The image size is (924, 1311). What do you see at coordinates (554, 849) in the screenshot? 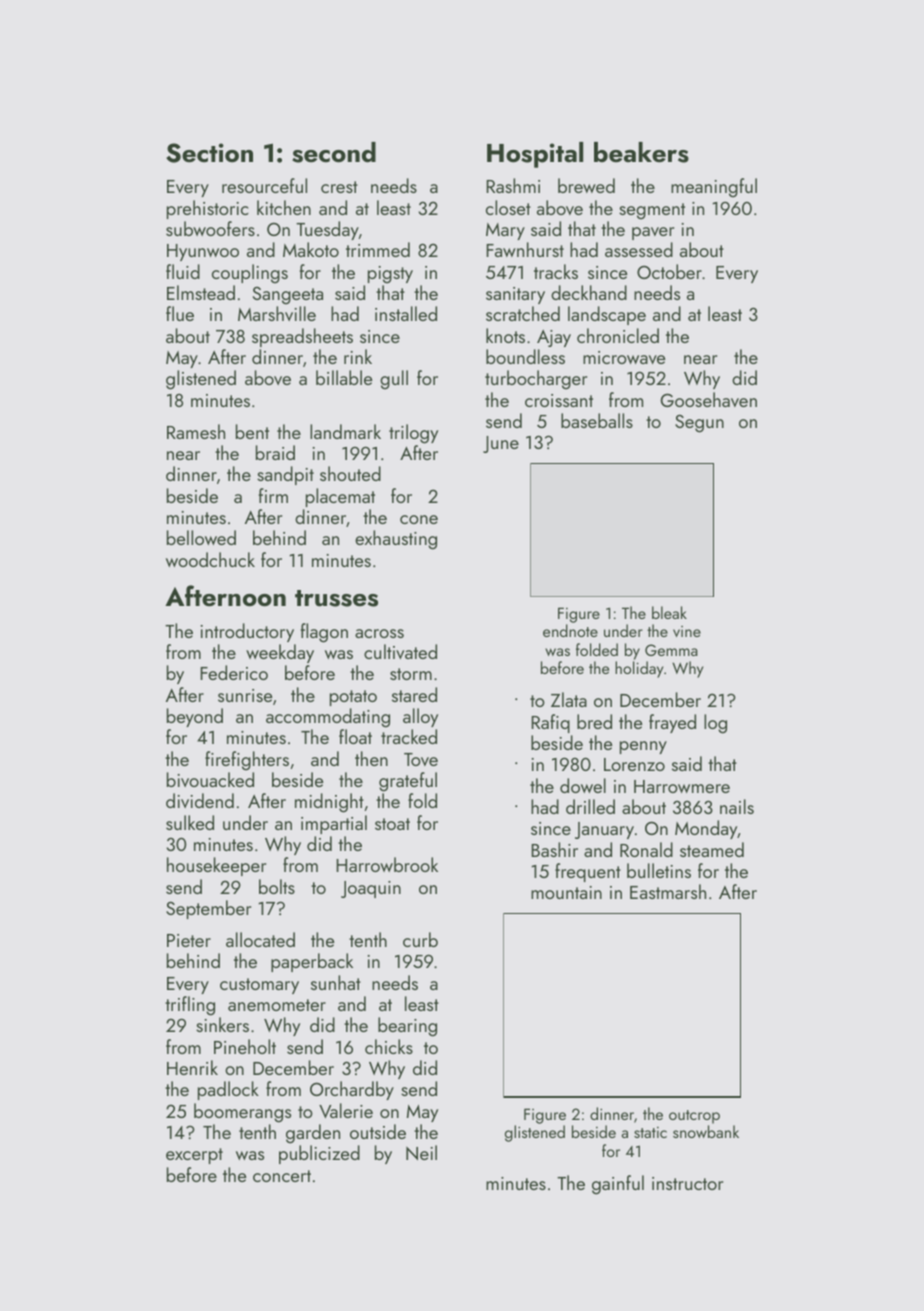
I see `Bashir` at bounding box center [554, 849].
